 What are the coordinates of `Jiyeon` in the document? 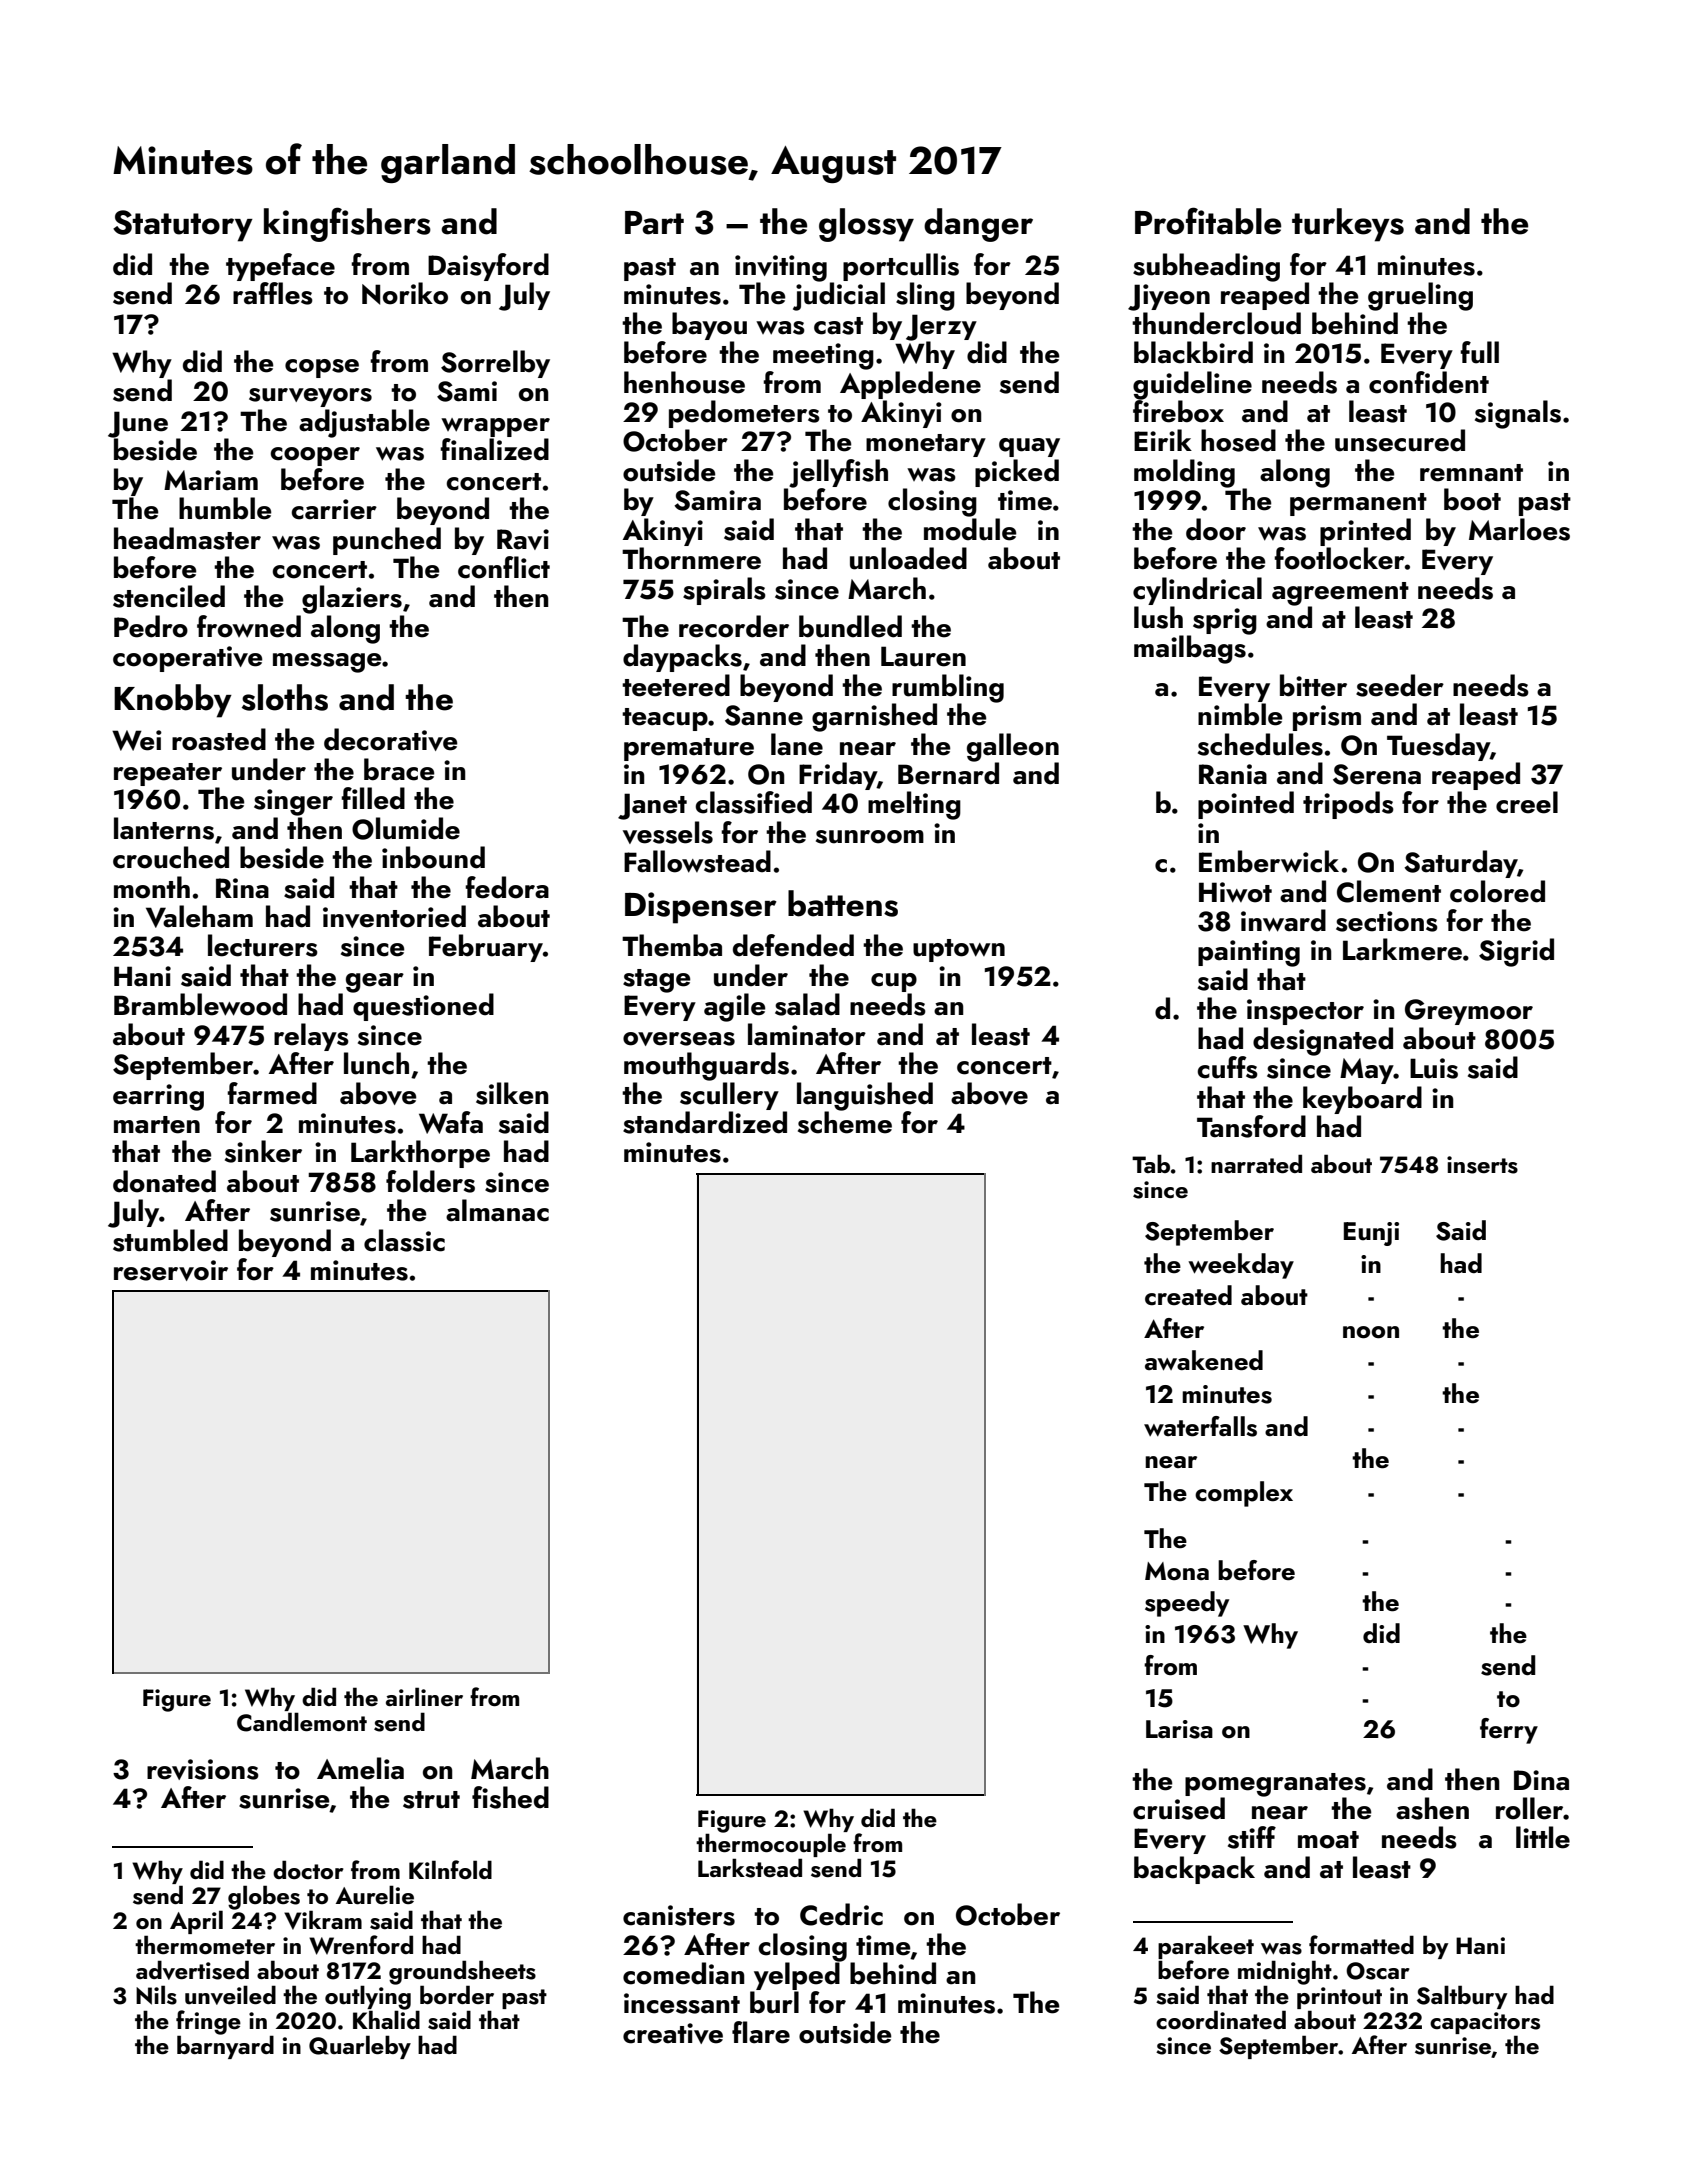 It's located at (1169, 297).
